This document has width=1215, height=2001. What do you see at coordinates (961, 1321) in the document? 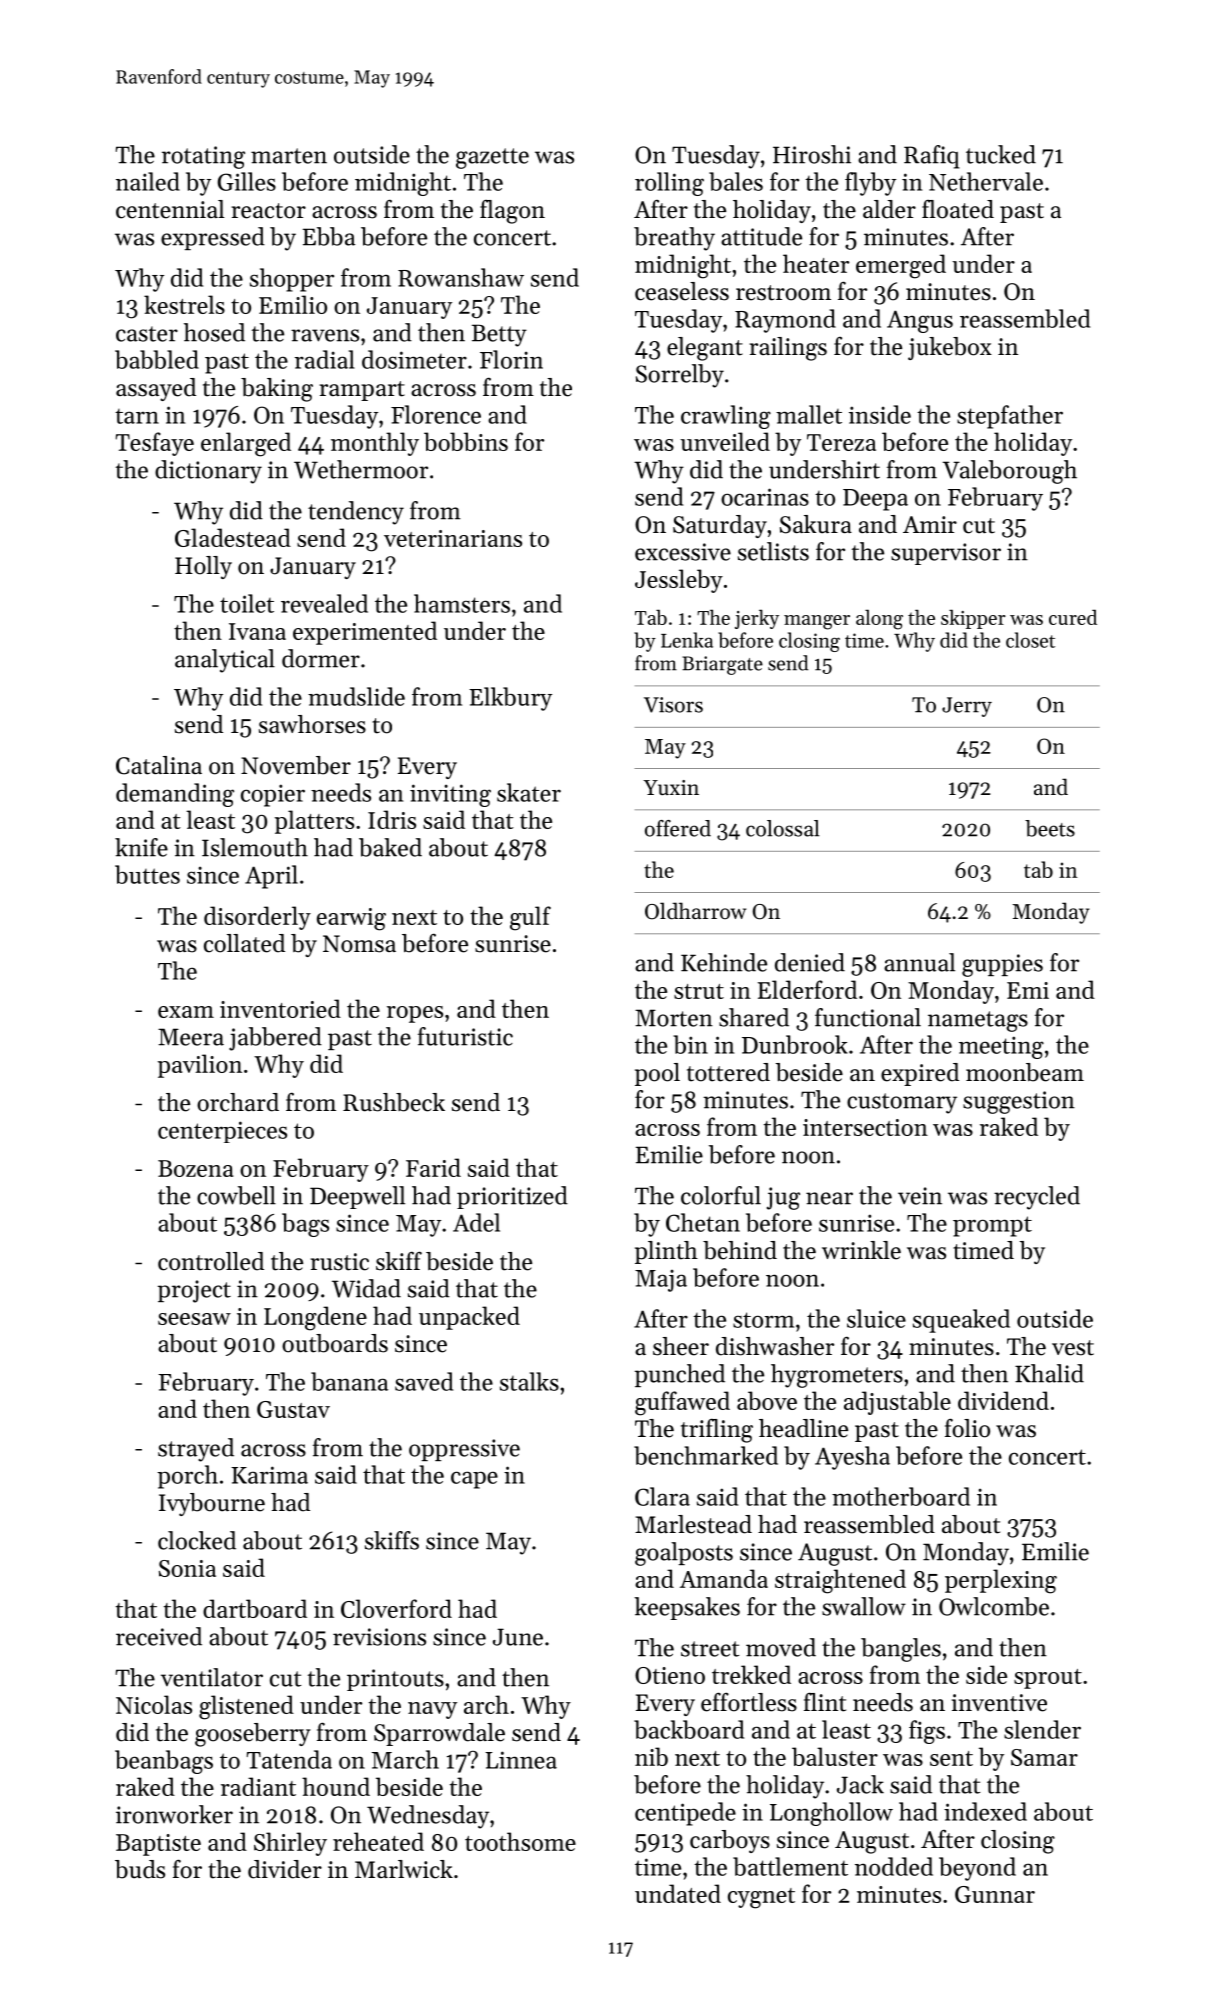
I see `squeaked` at bounding box center [961, 1321].
